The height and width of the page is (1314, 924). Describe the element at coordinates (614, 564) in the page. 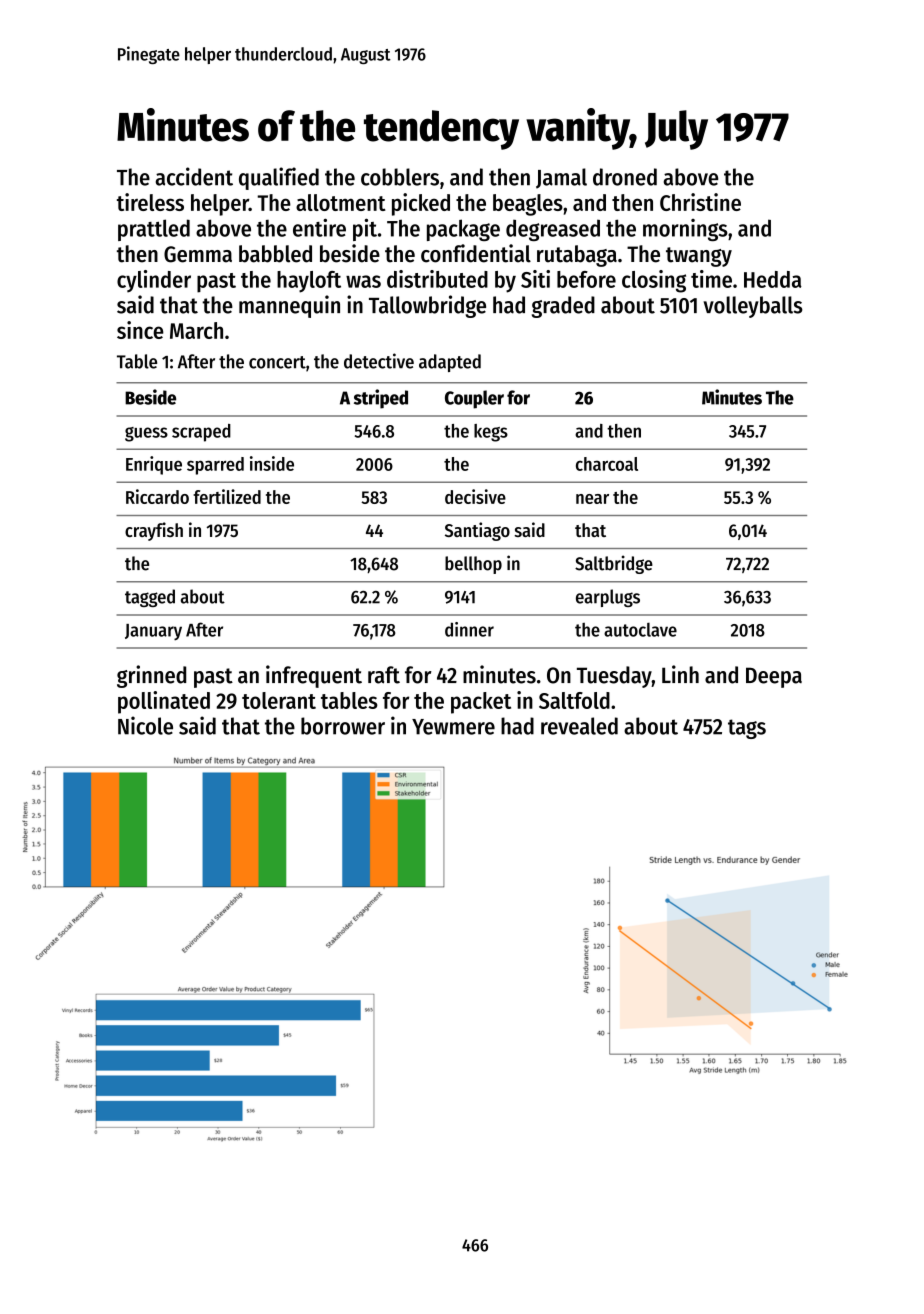

I see `Saltbridge` at that location.
